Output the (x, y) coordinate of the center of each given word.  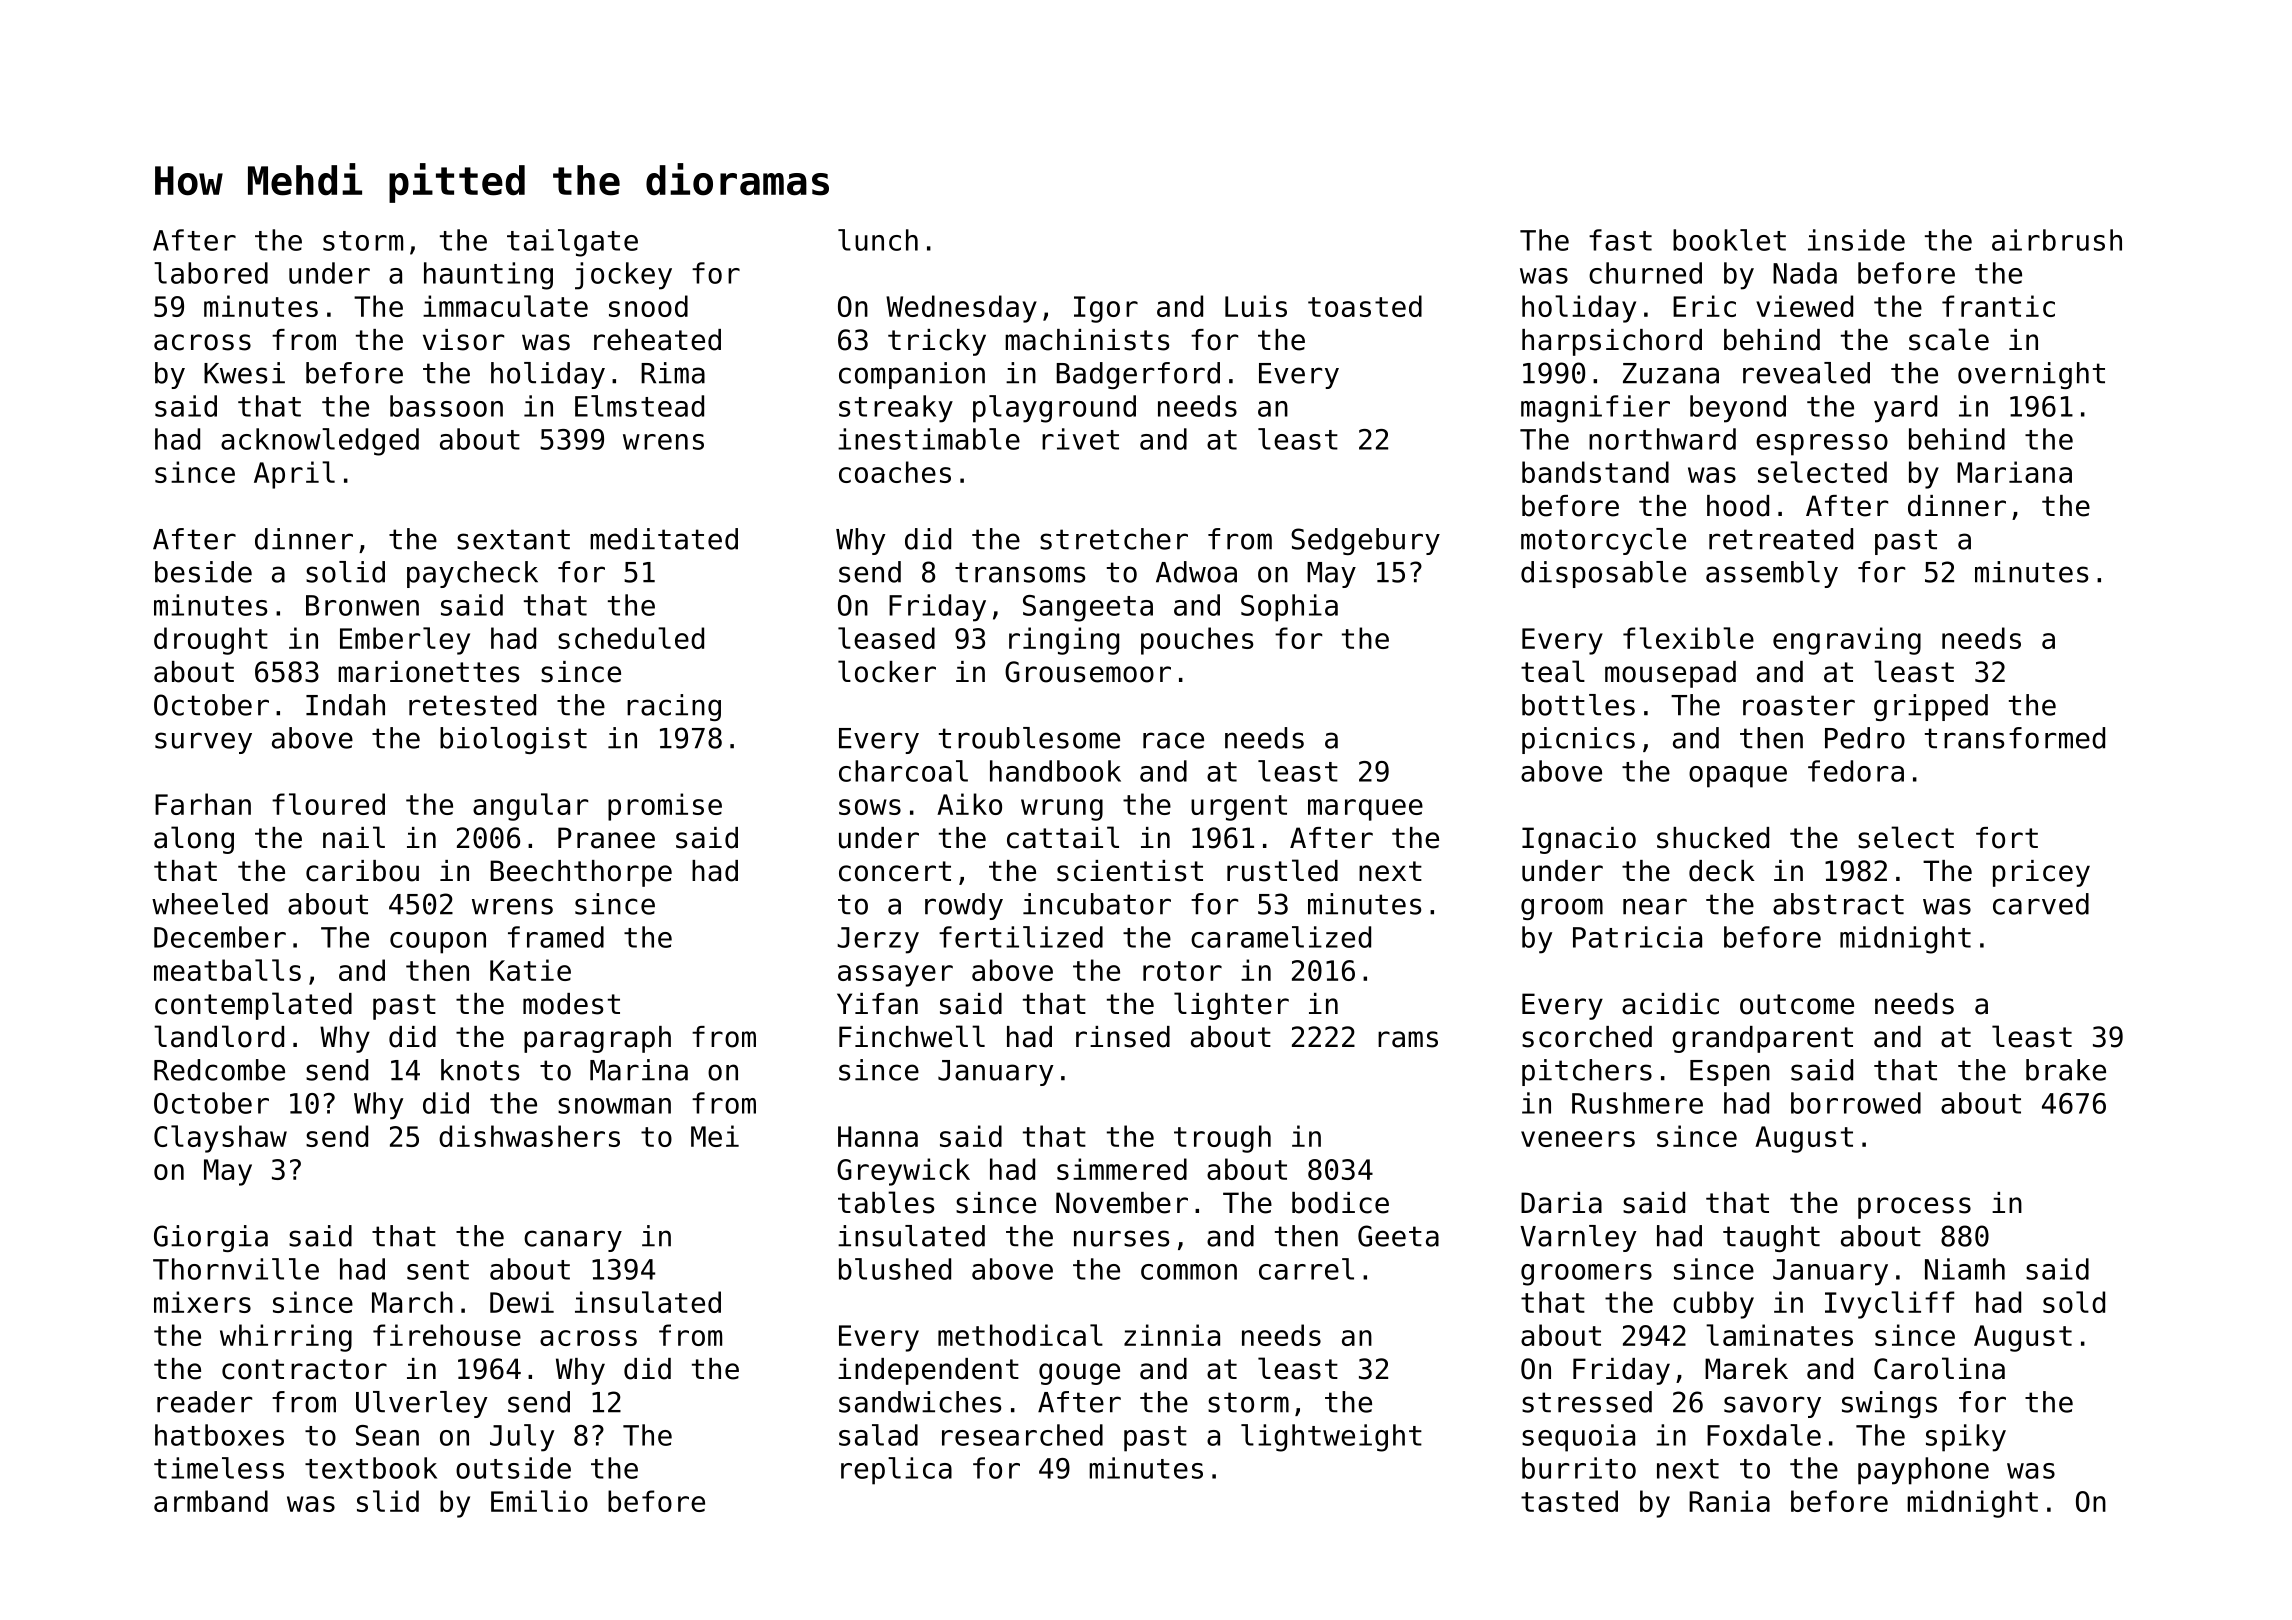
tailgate (572, 243)
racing (674, 707)
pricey (2041, 873)
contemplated (253, 1006)
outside (513, 1468)
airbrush (2057, 240)
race (1173, 740)
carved (2041, 904)
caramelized (1281, 937)
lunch (878, 240)
